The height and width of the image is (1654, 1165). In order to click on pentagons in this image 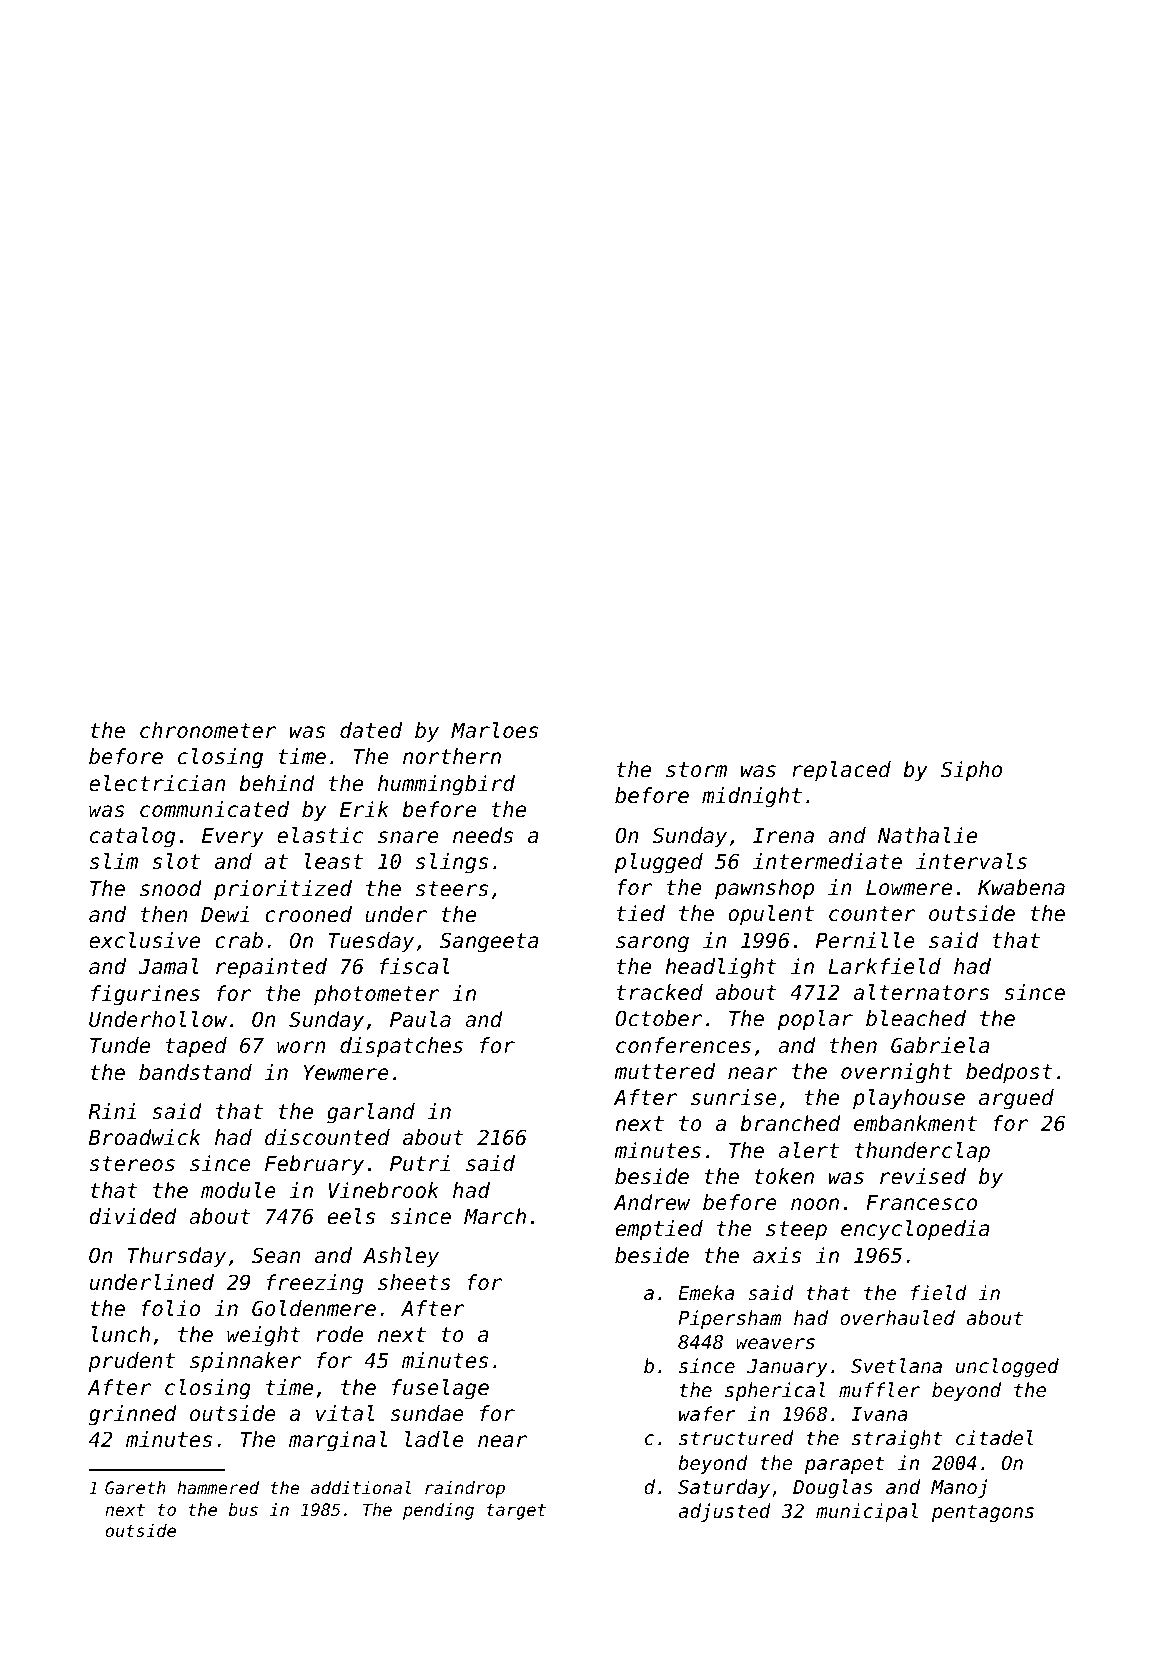, I will do `click(983, 1513)`.
